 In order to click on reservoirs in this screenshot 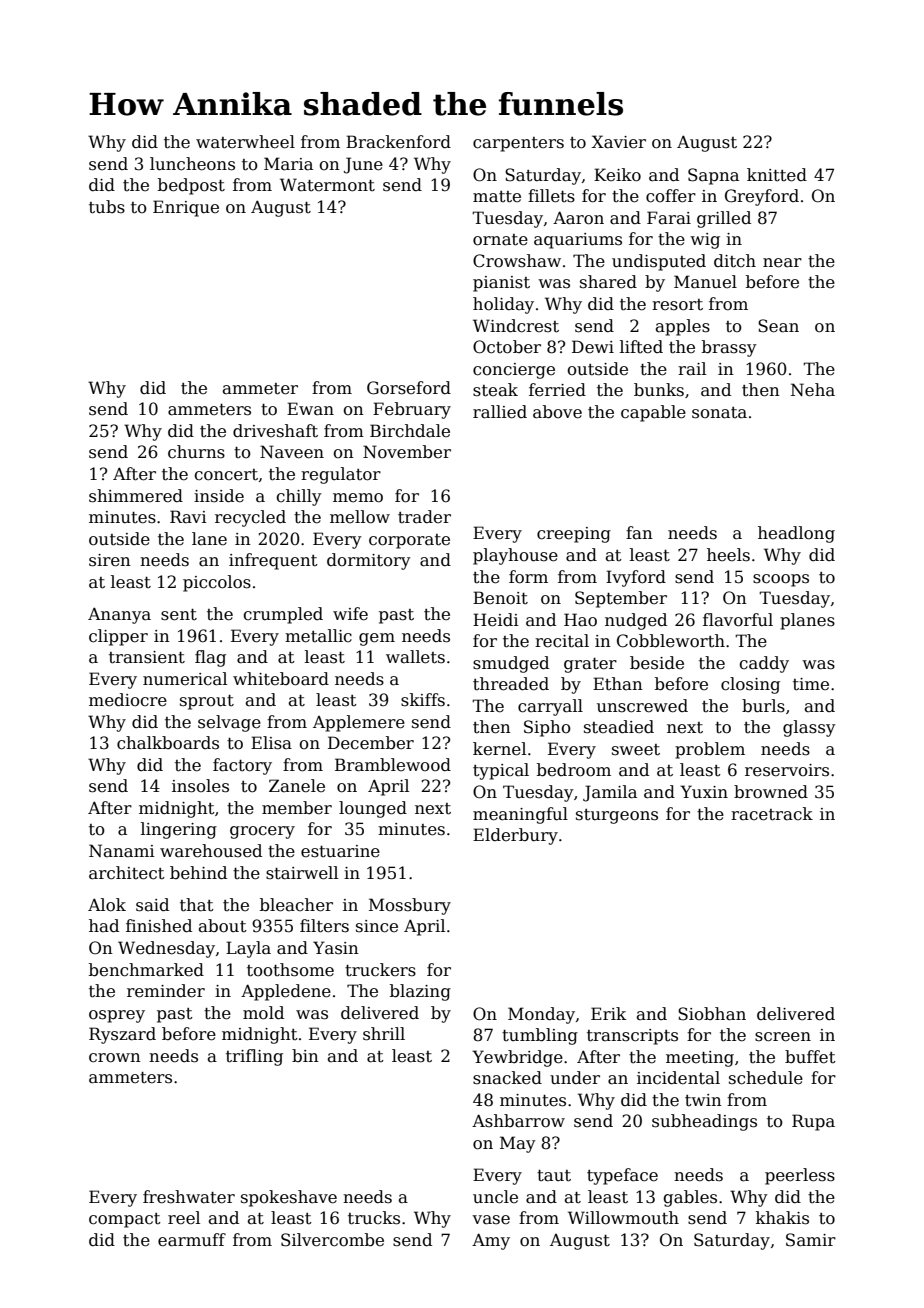, I will do `click(787, 770)`.
